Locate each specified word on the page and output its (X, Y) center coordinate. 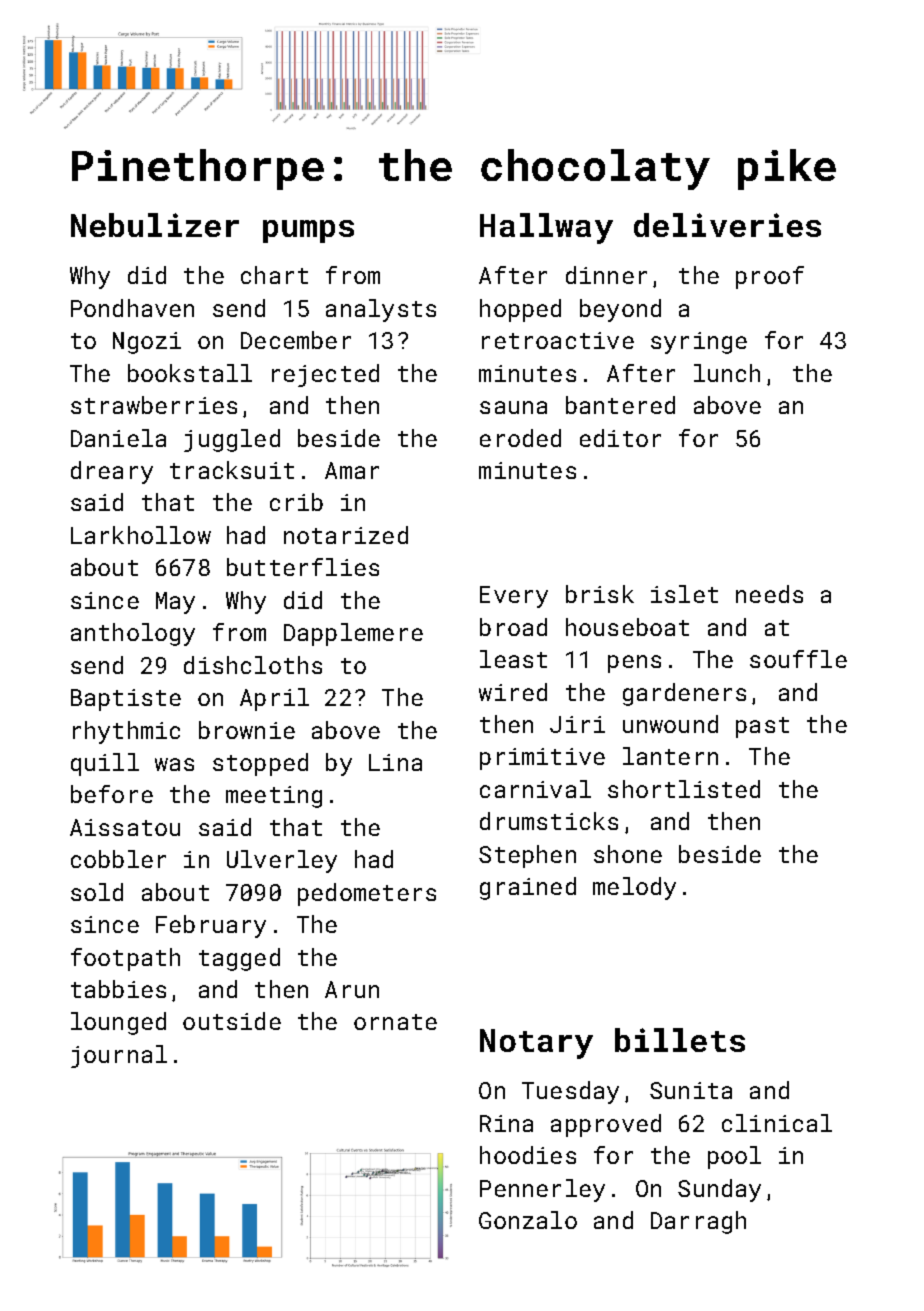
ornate (395, 1022)
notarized (346, 535)
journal (119, 1056)
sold (97, 892)
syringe (699, 343)
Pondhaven (132, 308)
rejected (325, 375)
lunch (727, 373)
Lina (395, 762)
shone (628, 854)
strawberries (154, 405)
